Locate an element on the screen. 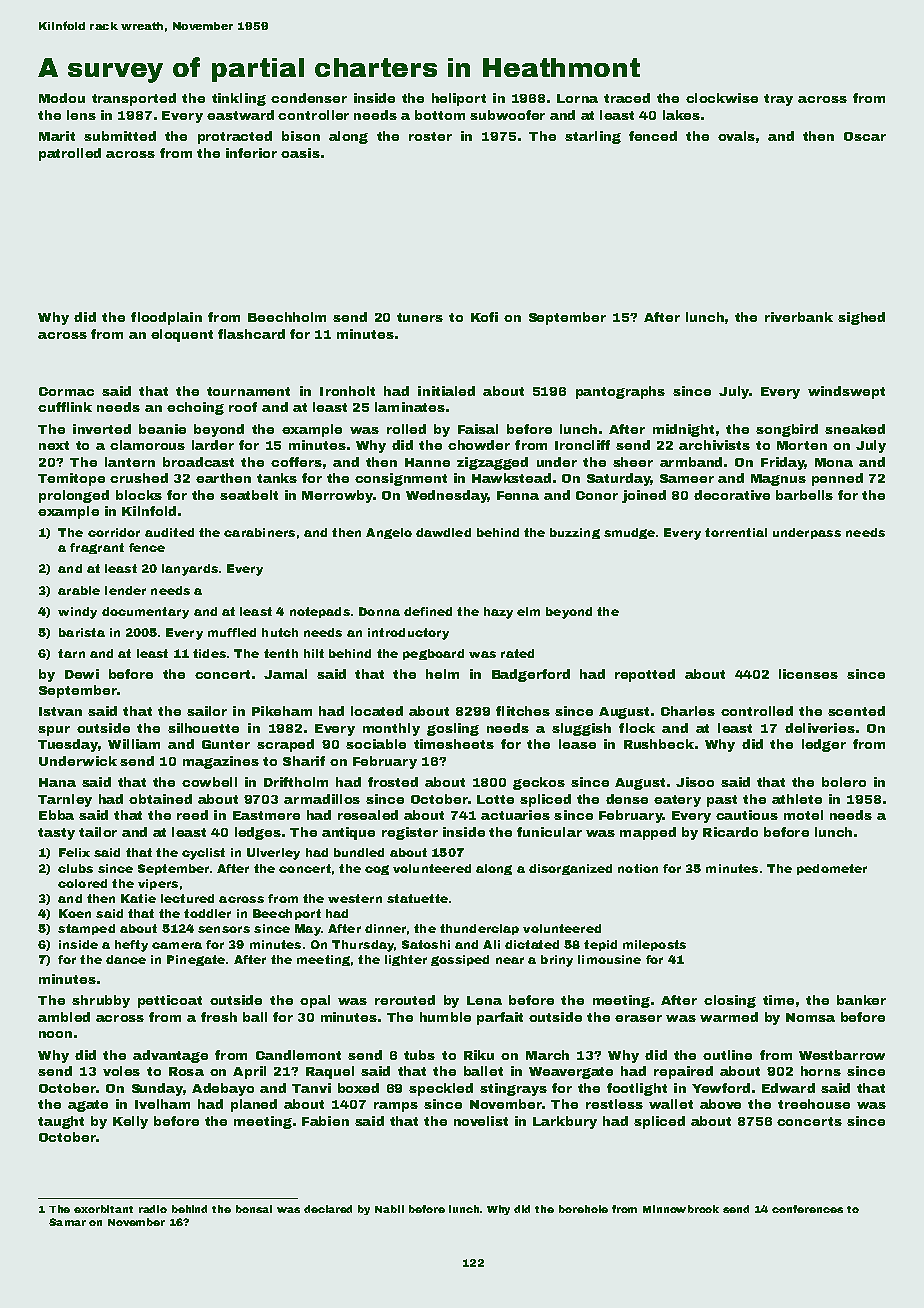 The image size is (924, 1308). licenses is located at coordinates (808, 674).
